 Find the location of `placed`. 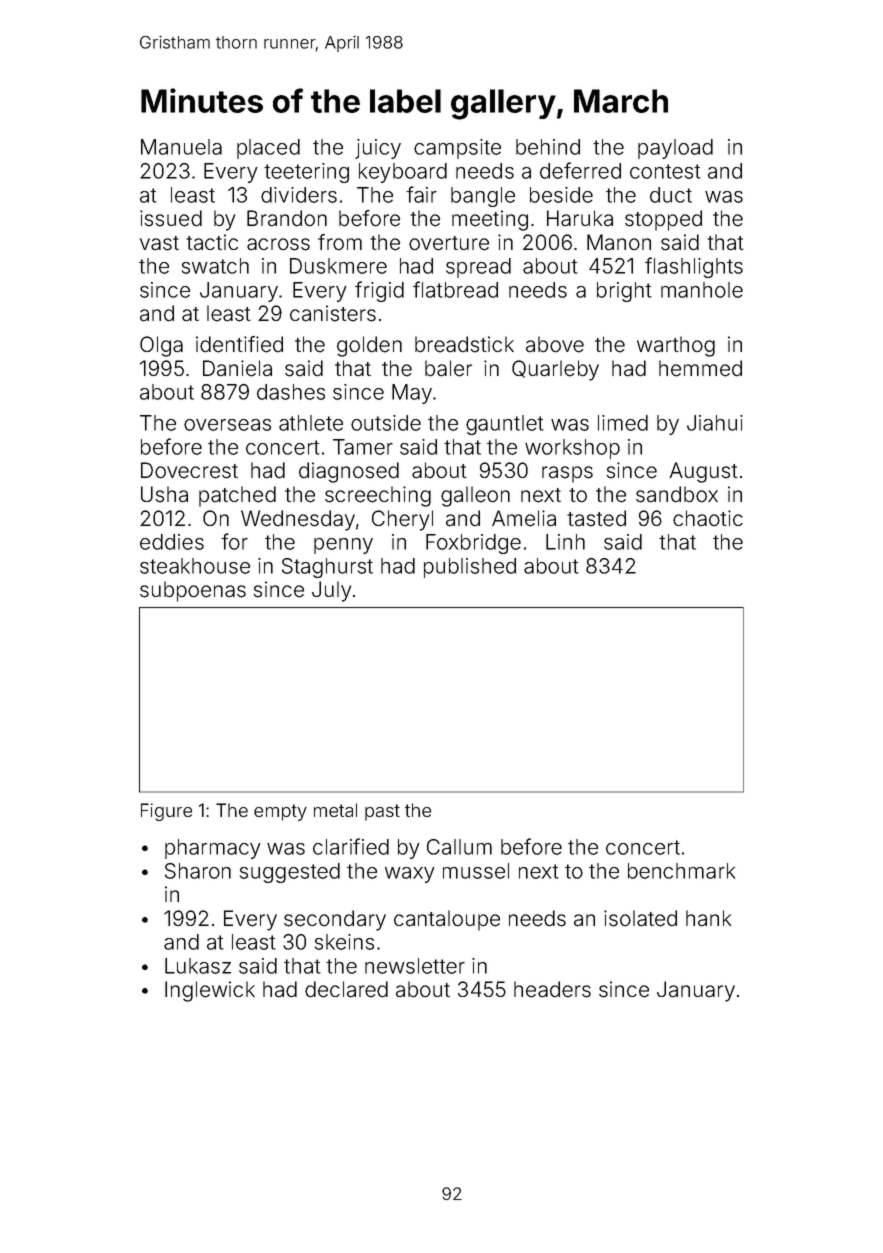

placed is located at coordinates (268, 149).
